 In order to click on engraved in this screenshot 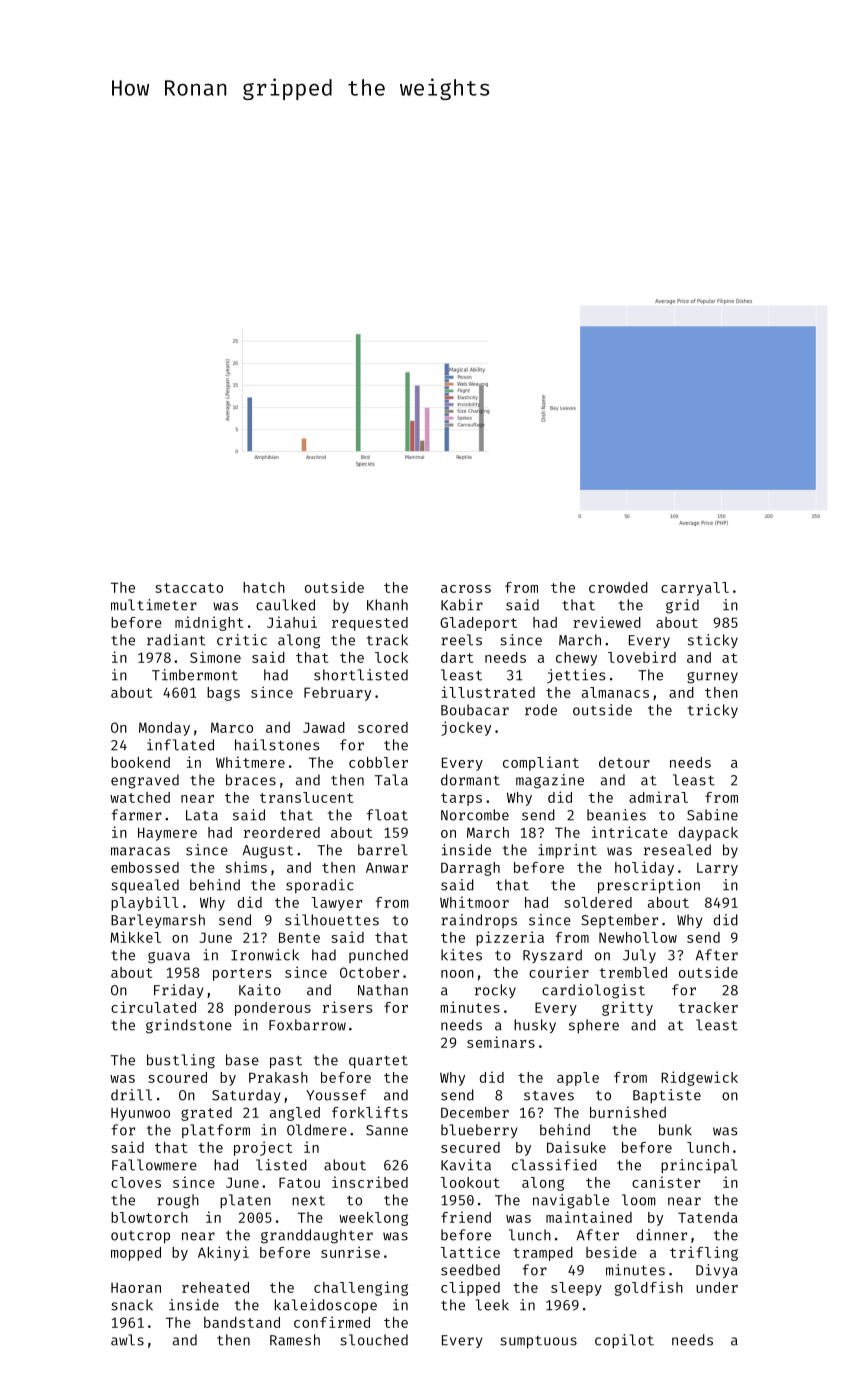, I will do `click(145, 781)`.
